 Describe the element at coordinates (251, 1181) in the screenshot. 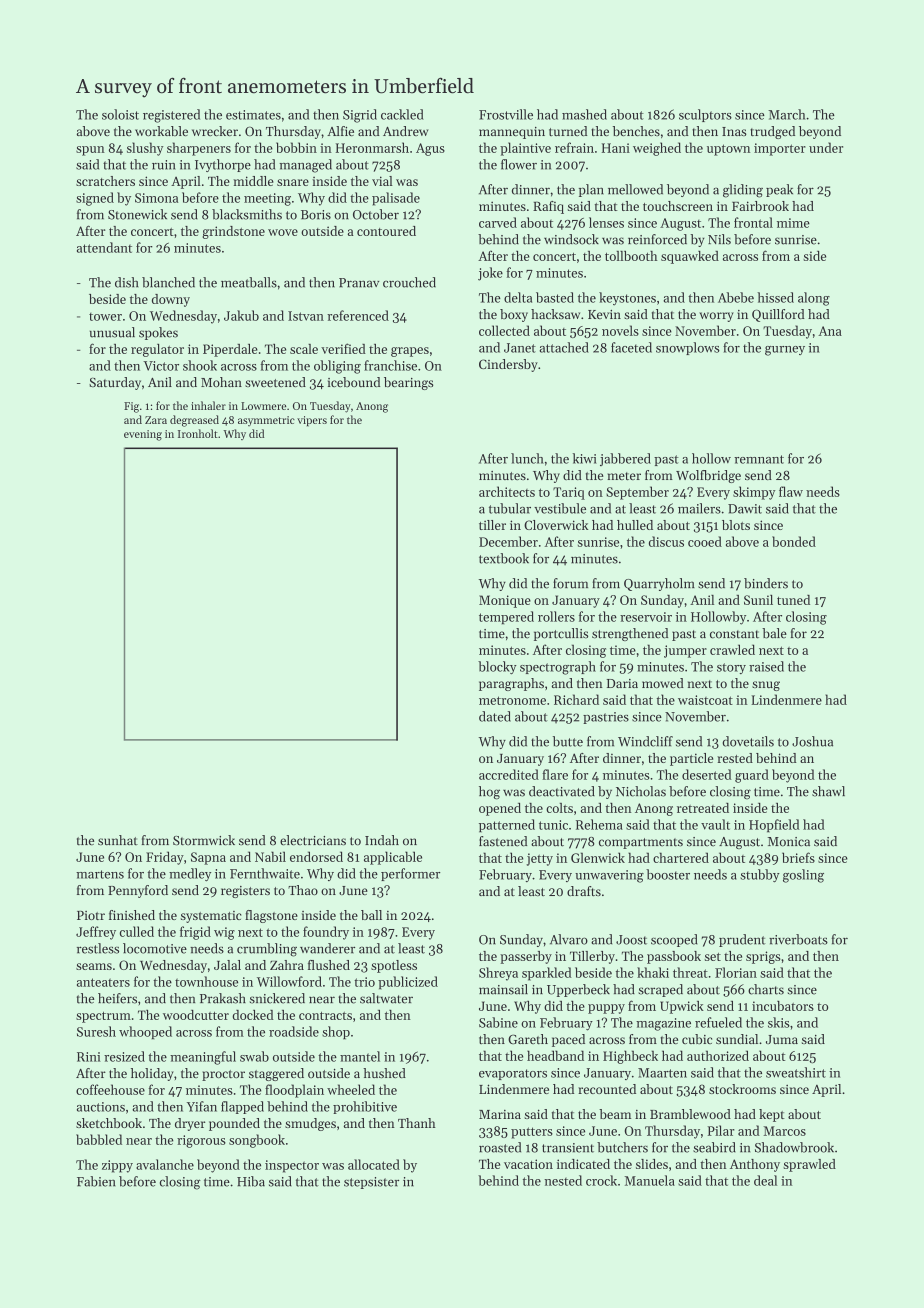

I see `Hiba` at that location.
